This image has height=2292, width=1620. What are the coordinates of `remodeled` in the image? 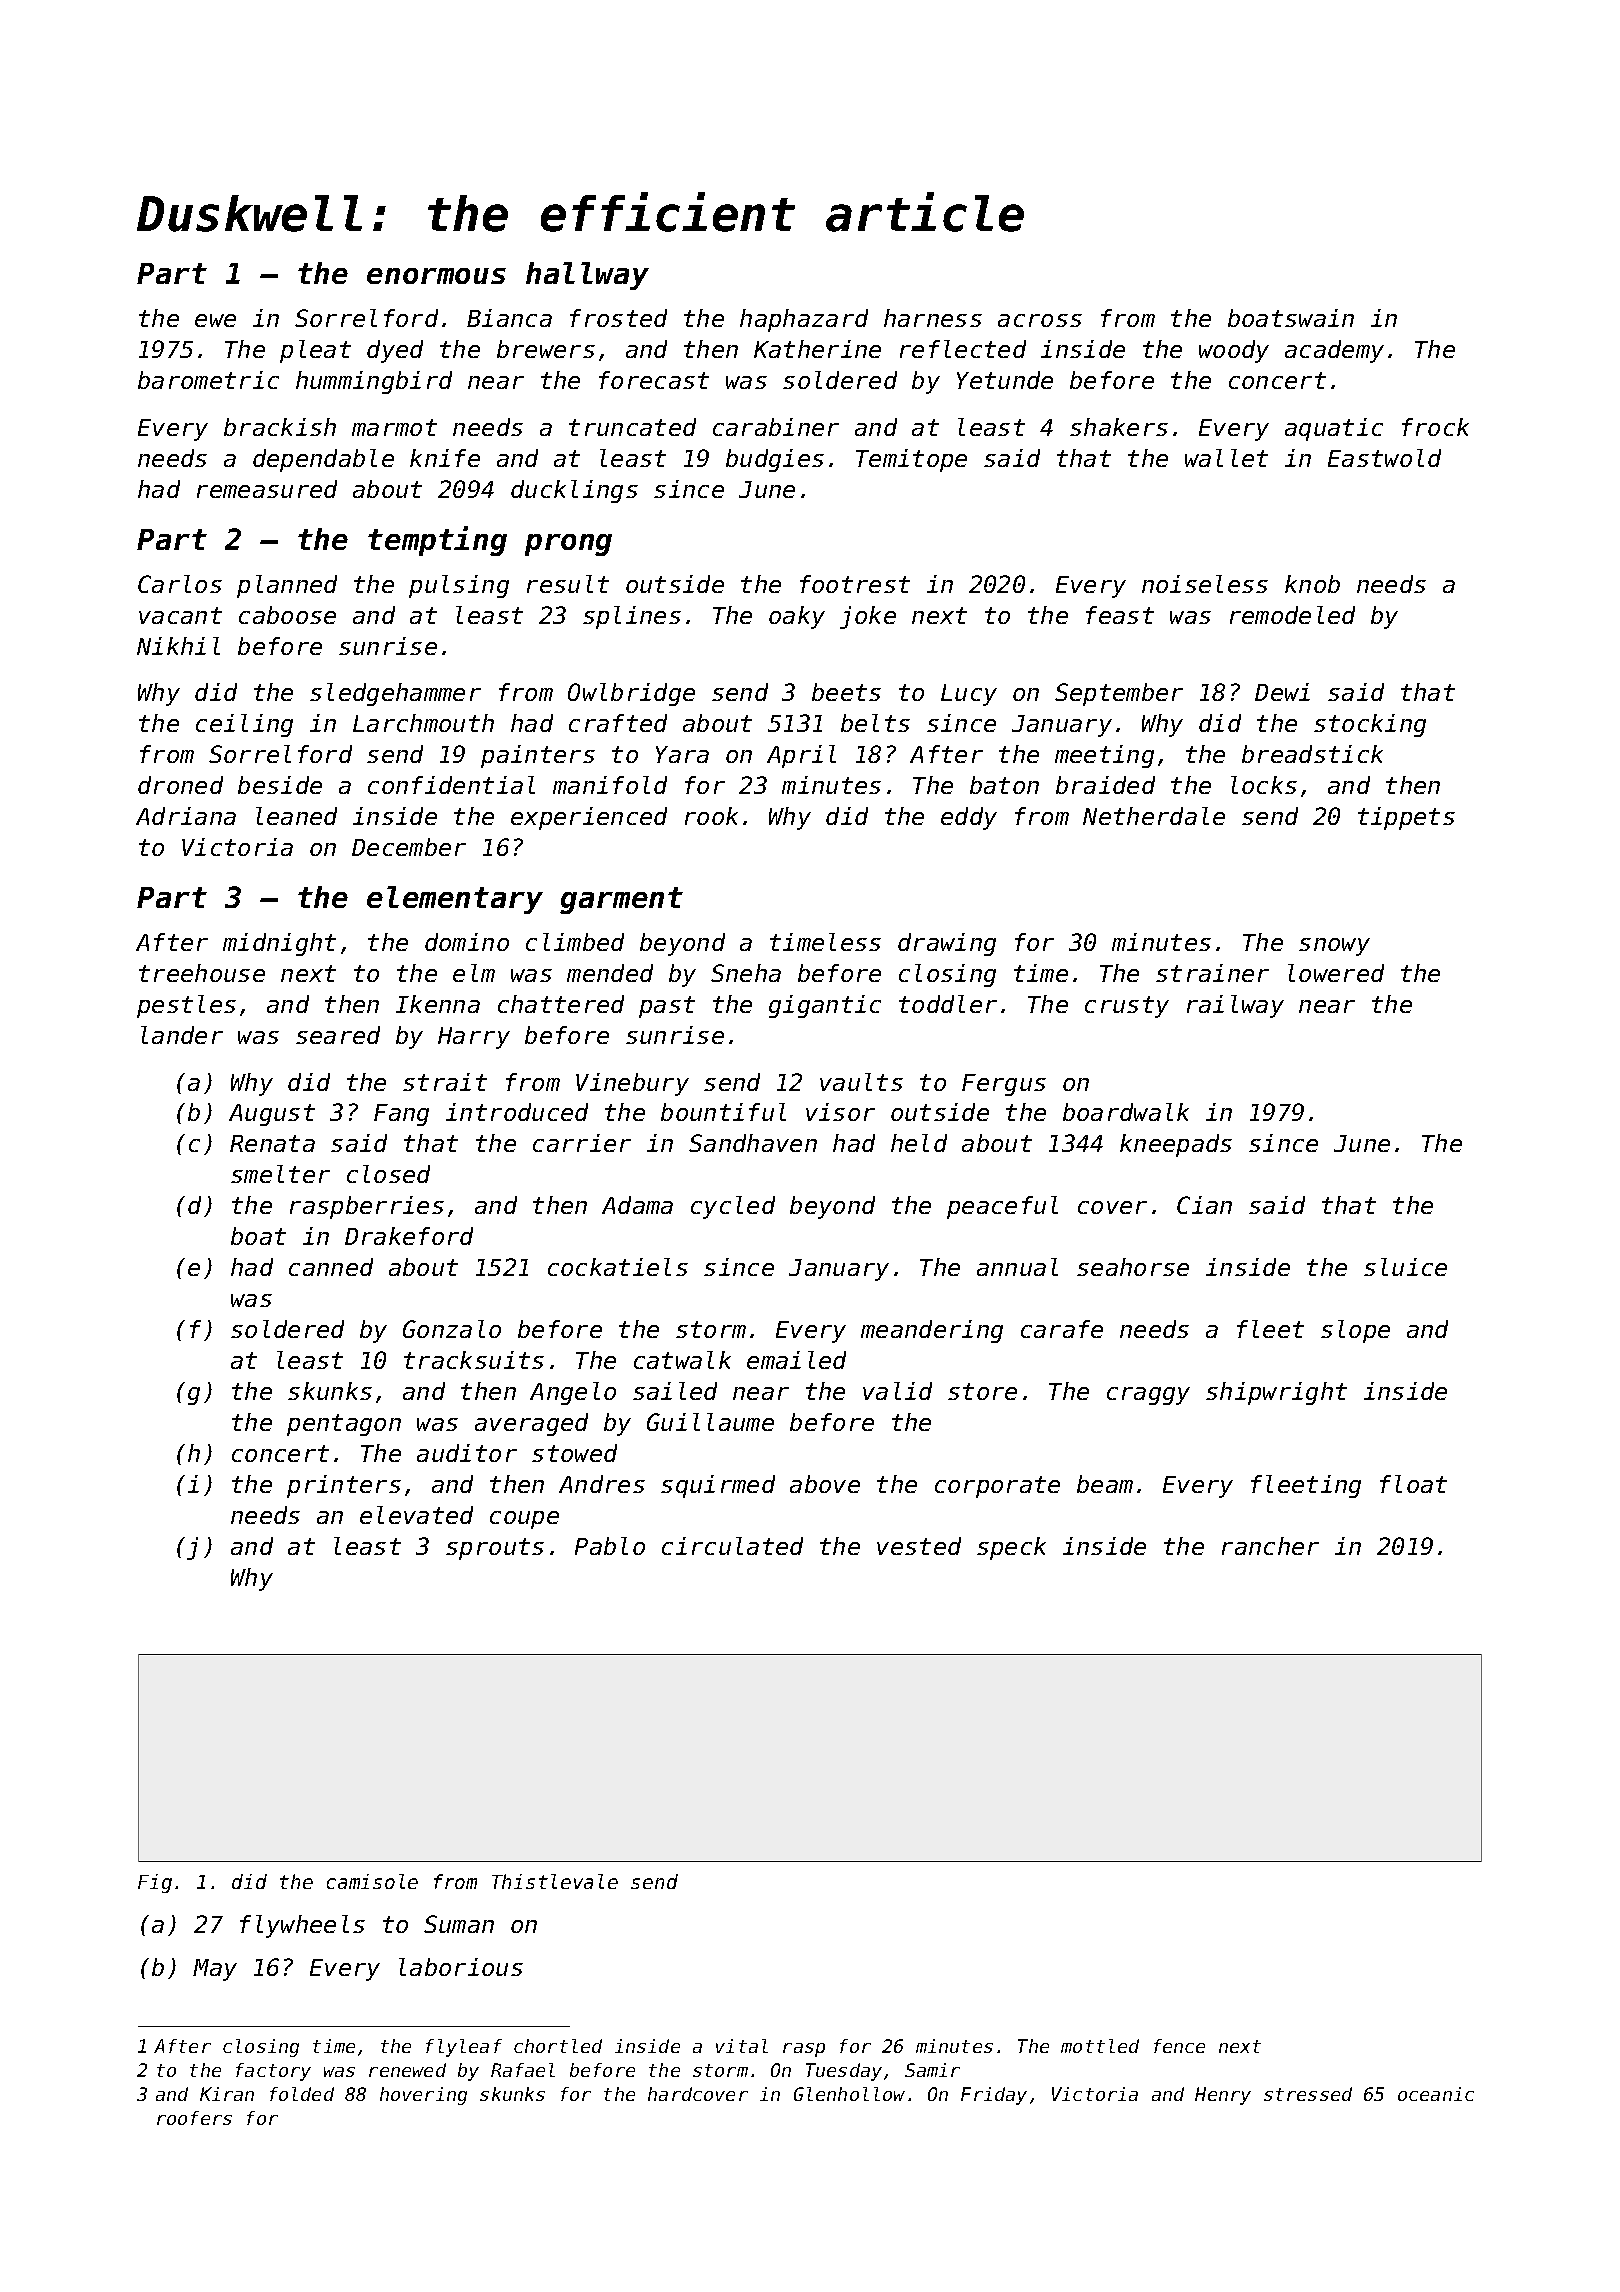 It's located at (1292, 615).
